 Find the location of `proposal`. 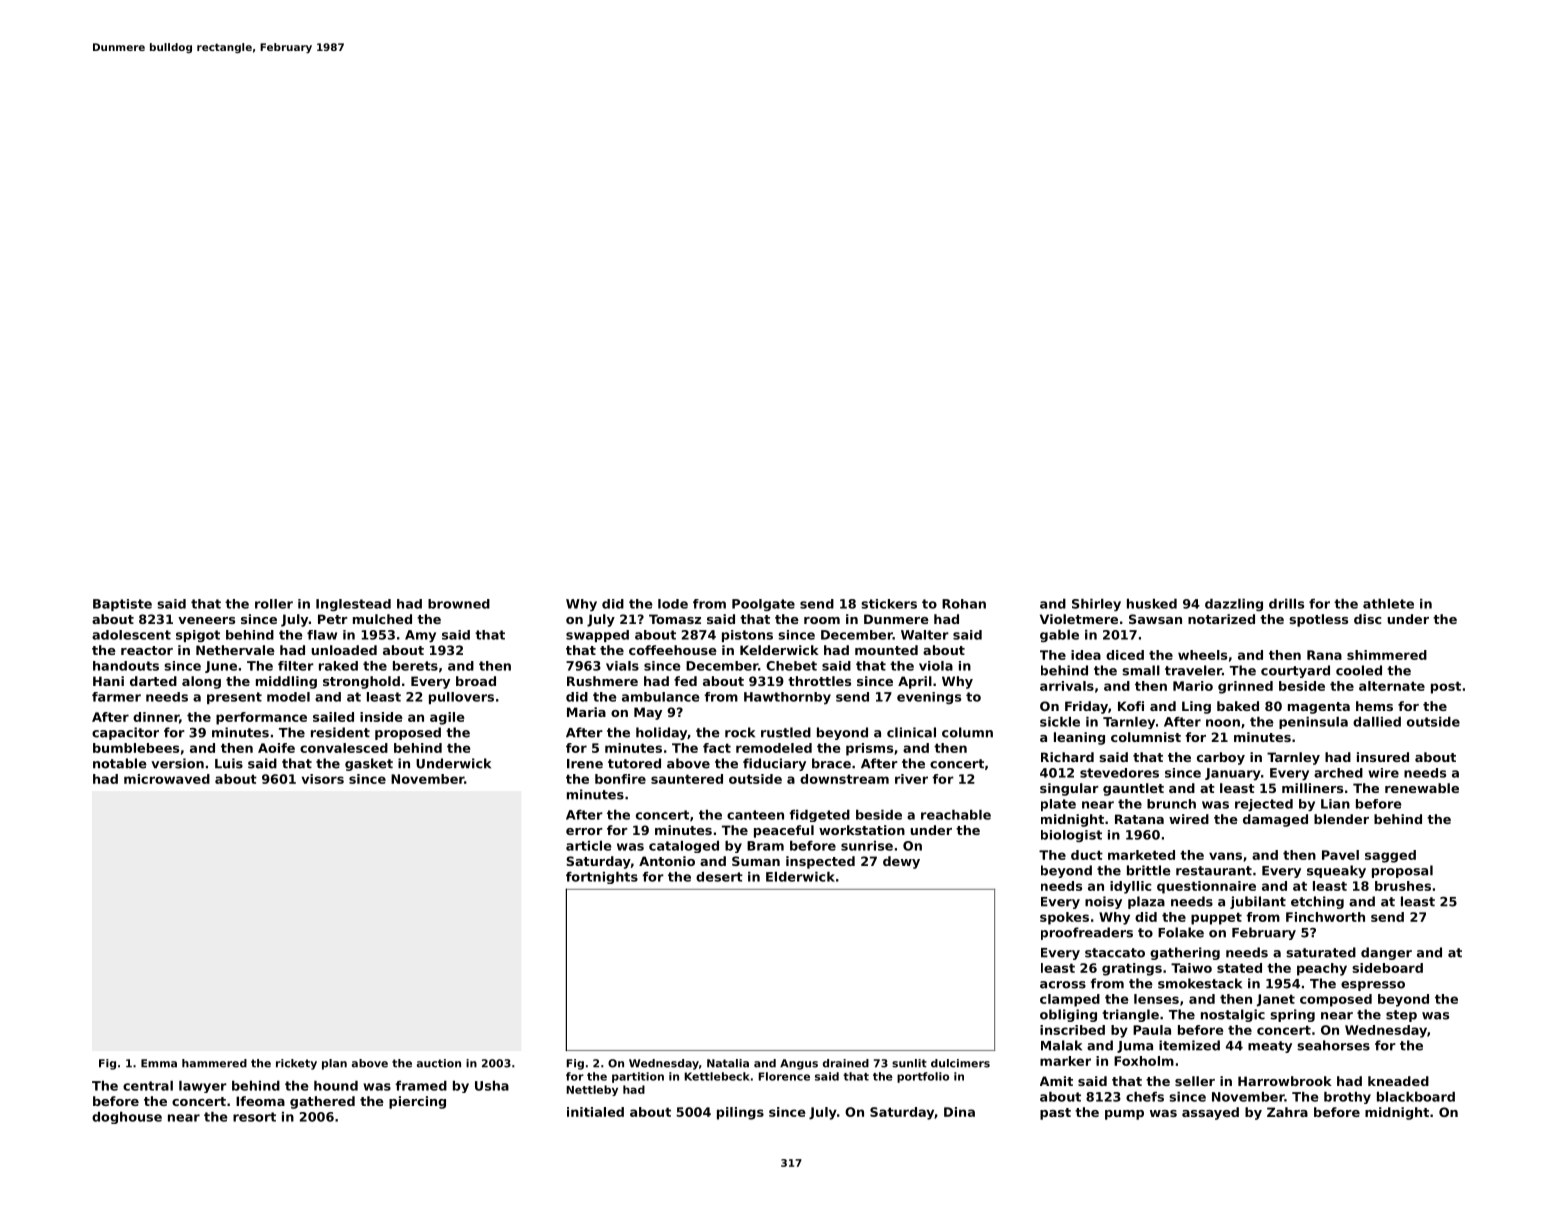

proposal is located at coordinates (1402, 871).
